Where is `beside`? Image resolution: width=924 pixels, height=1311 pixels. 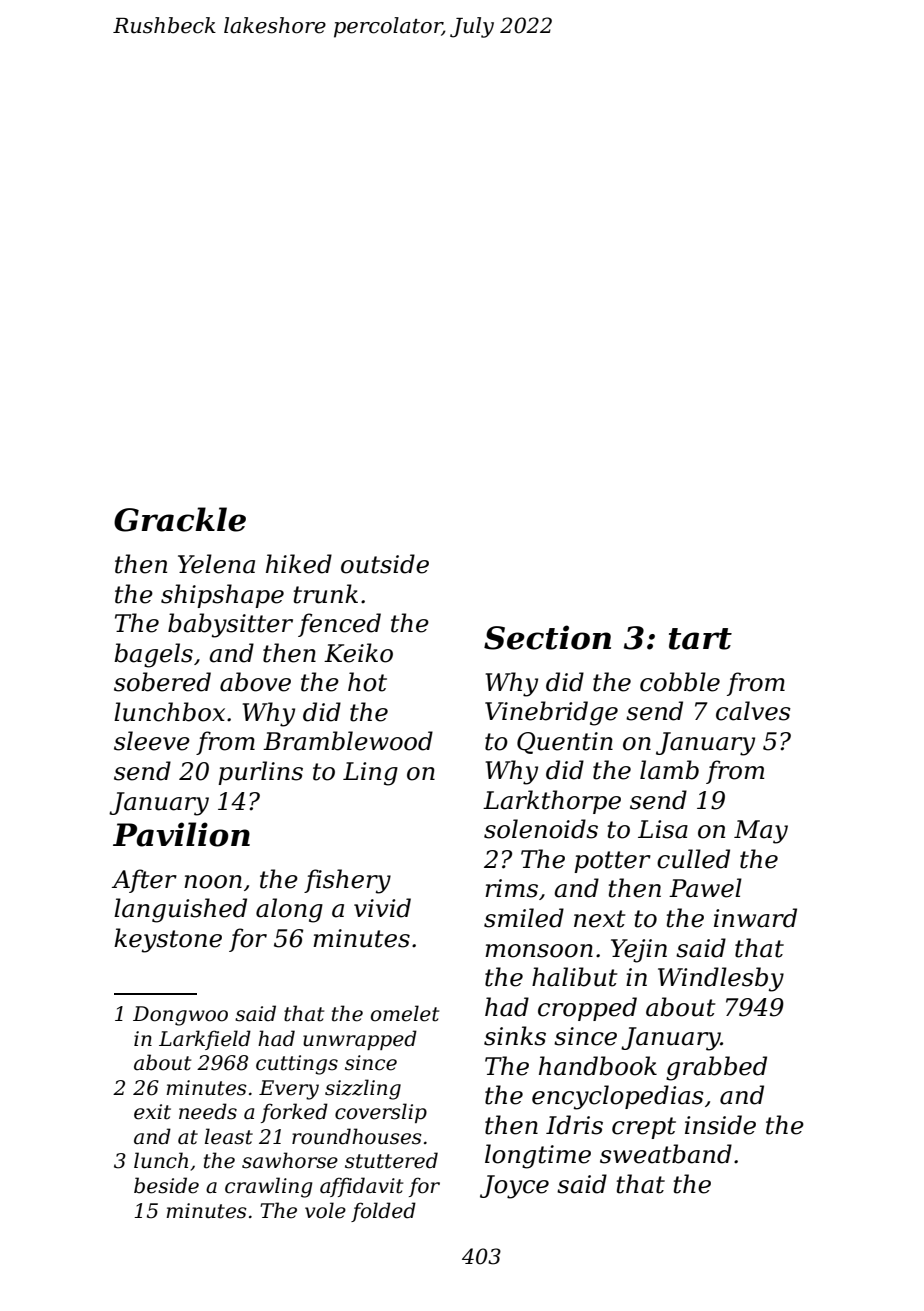
beside is located at coordinates (166, 1185).
